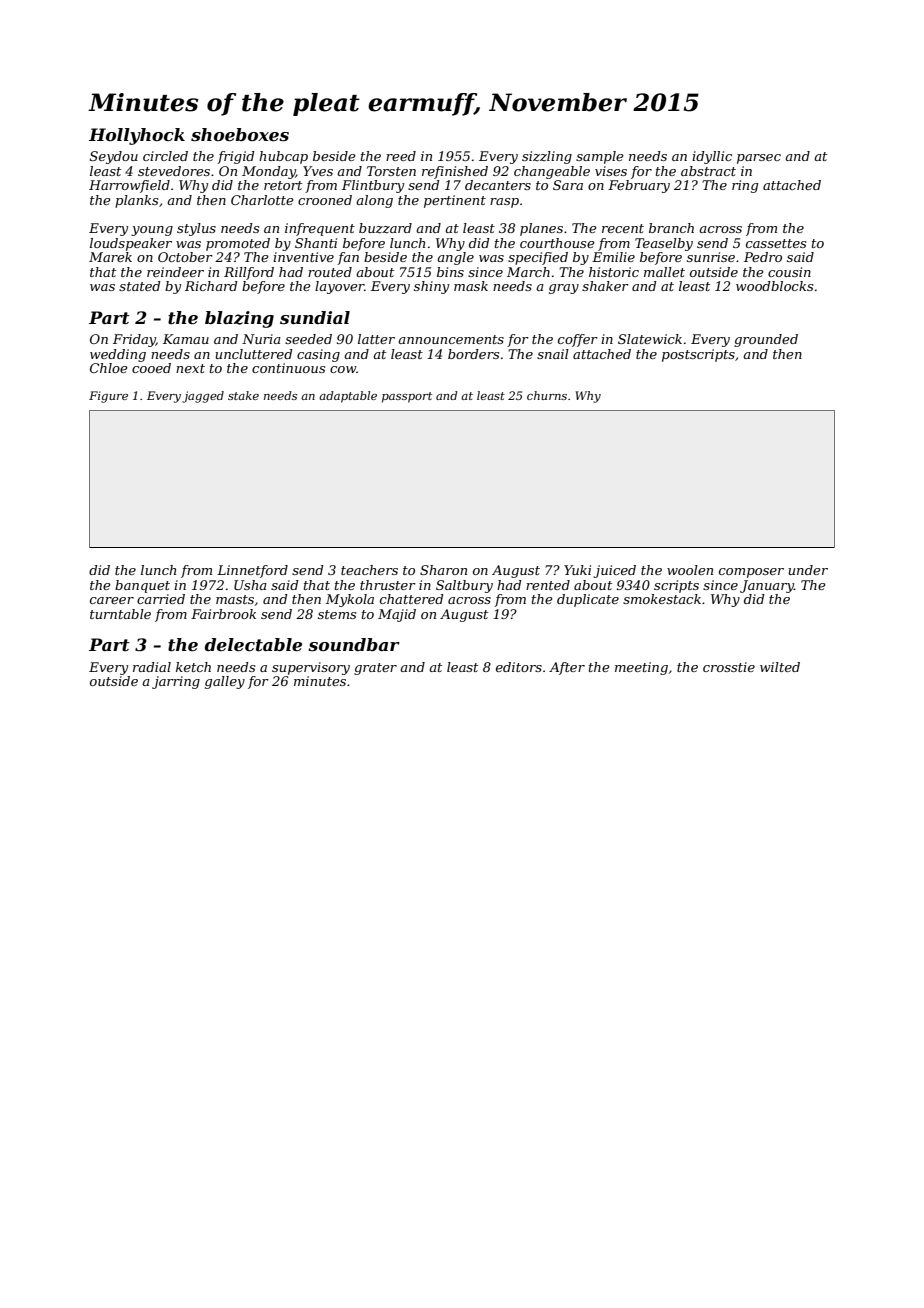 The width and height of the screenshot is (924, 1308). Describe the element at coordinates (662, 599) in the screenshot. I see `smokestack` at that location.
